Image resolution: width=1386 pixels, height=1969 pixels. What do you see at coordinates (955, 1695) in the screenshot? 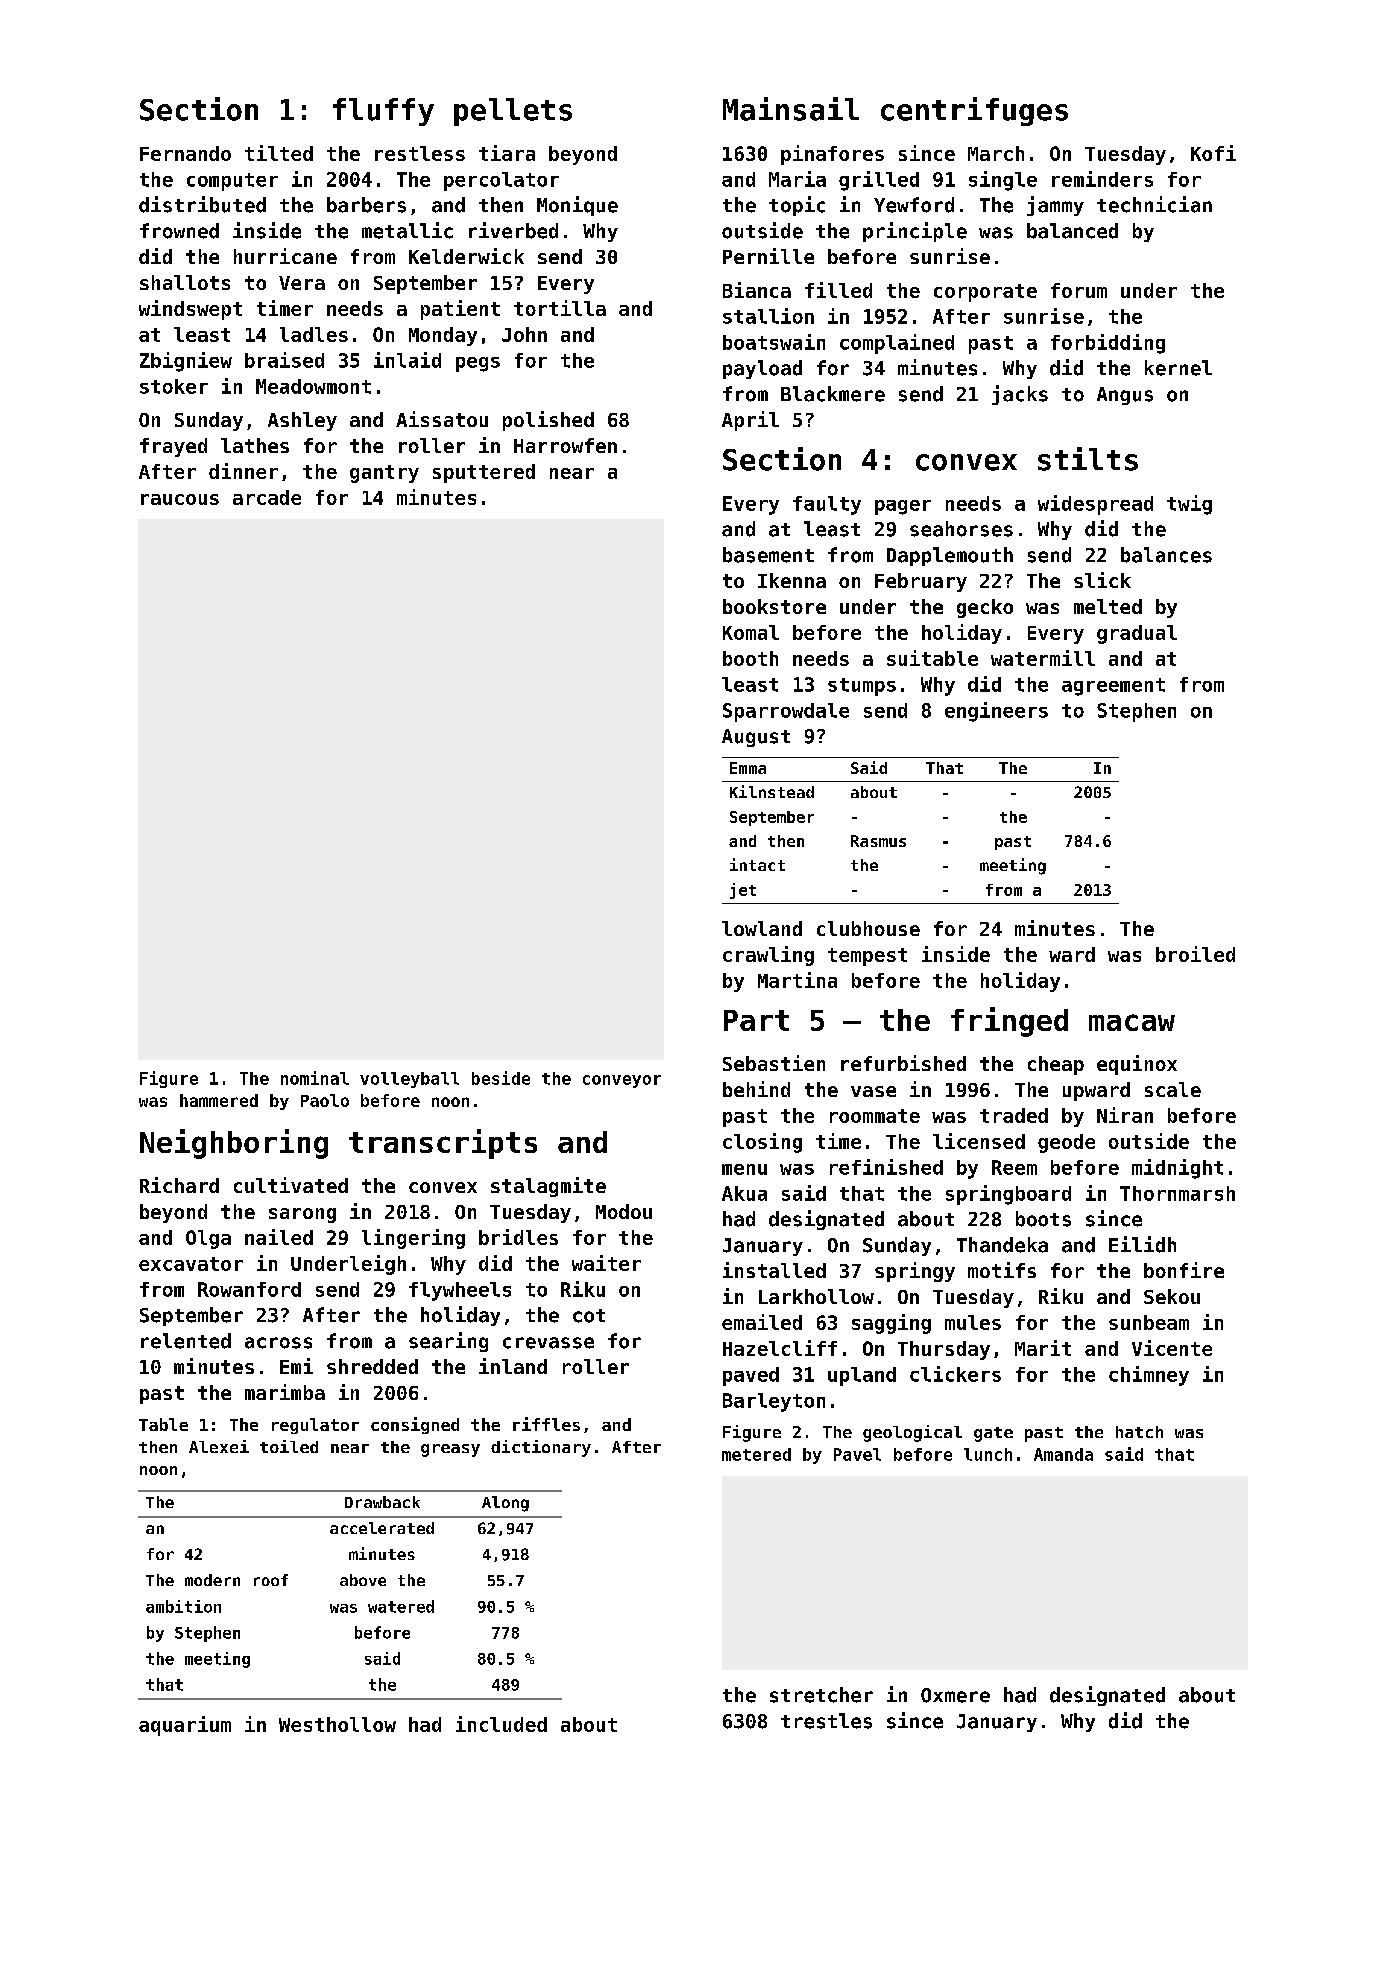
I see `Oxmere` at bounding box center [955, 1695].
